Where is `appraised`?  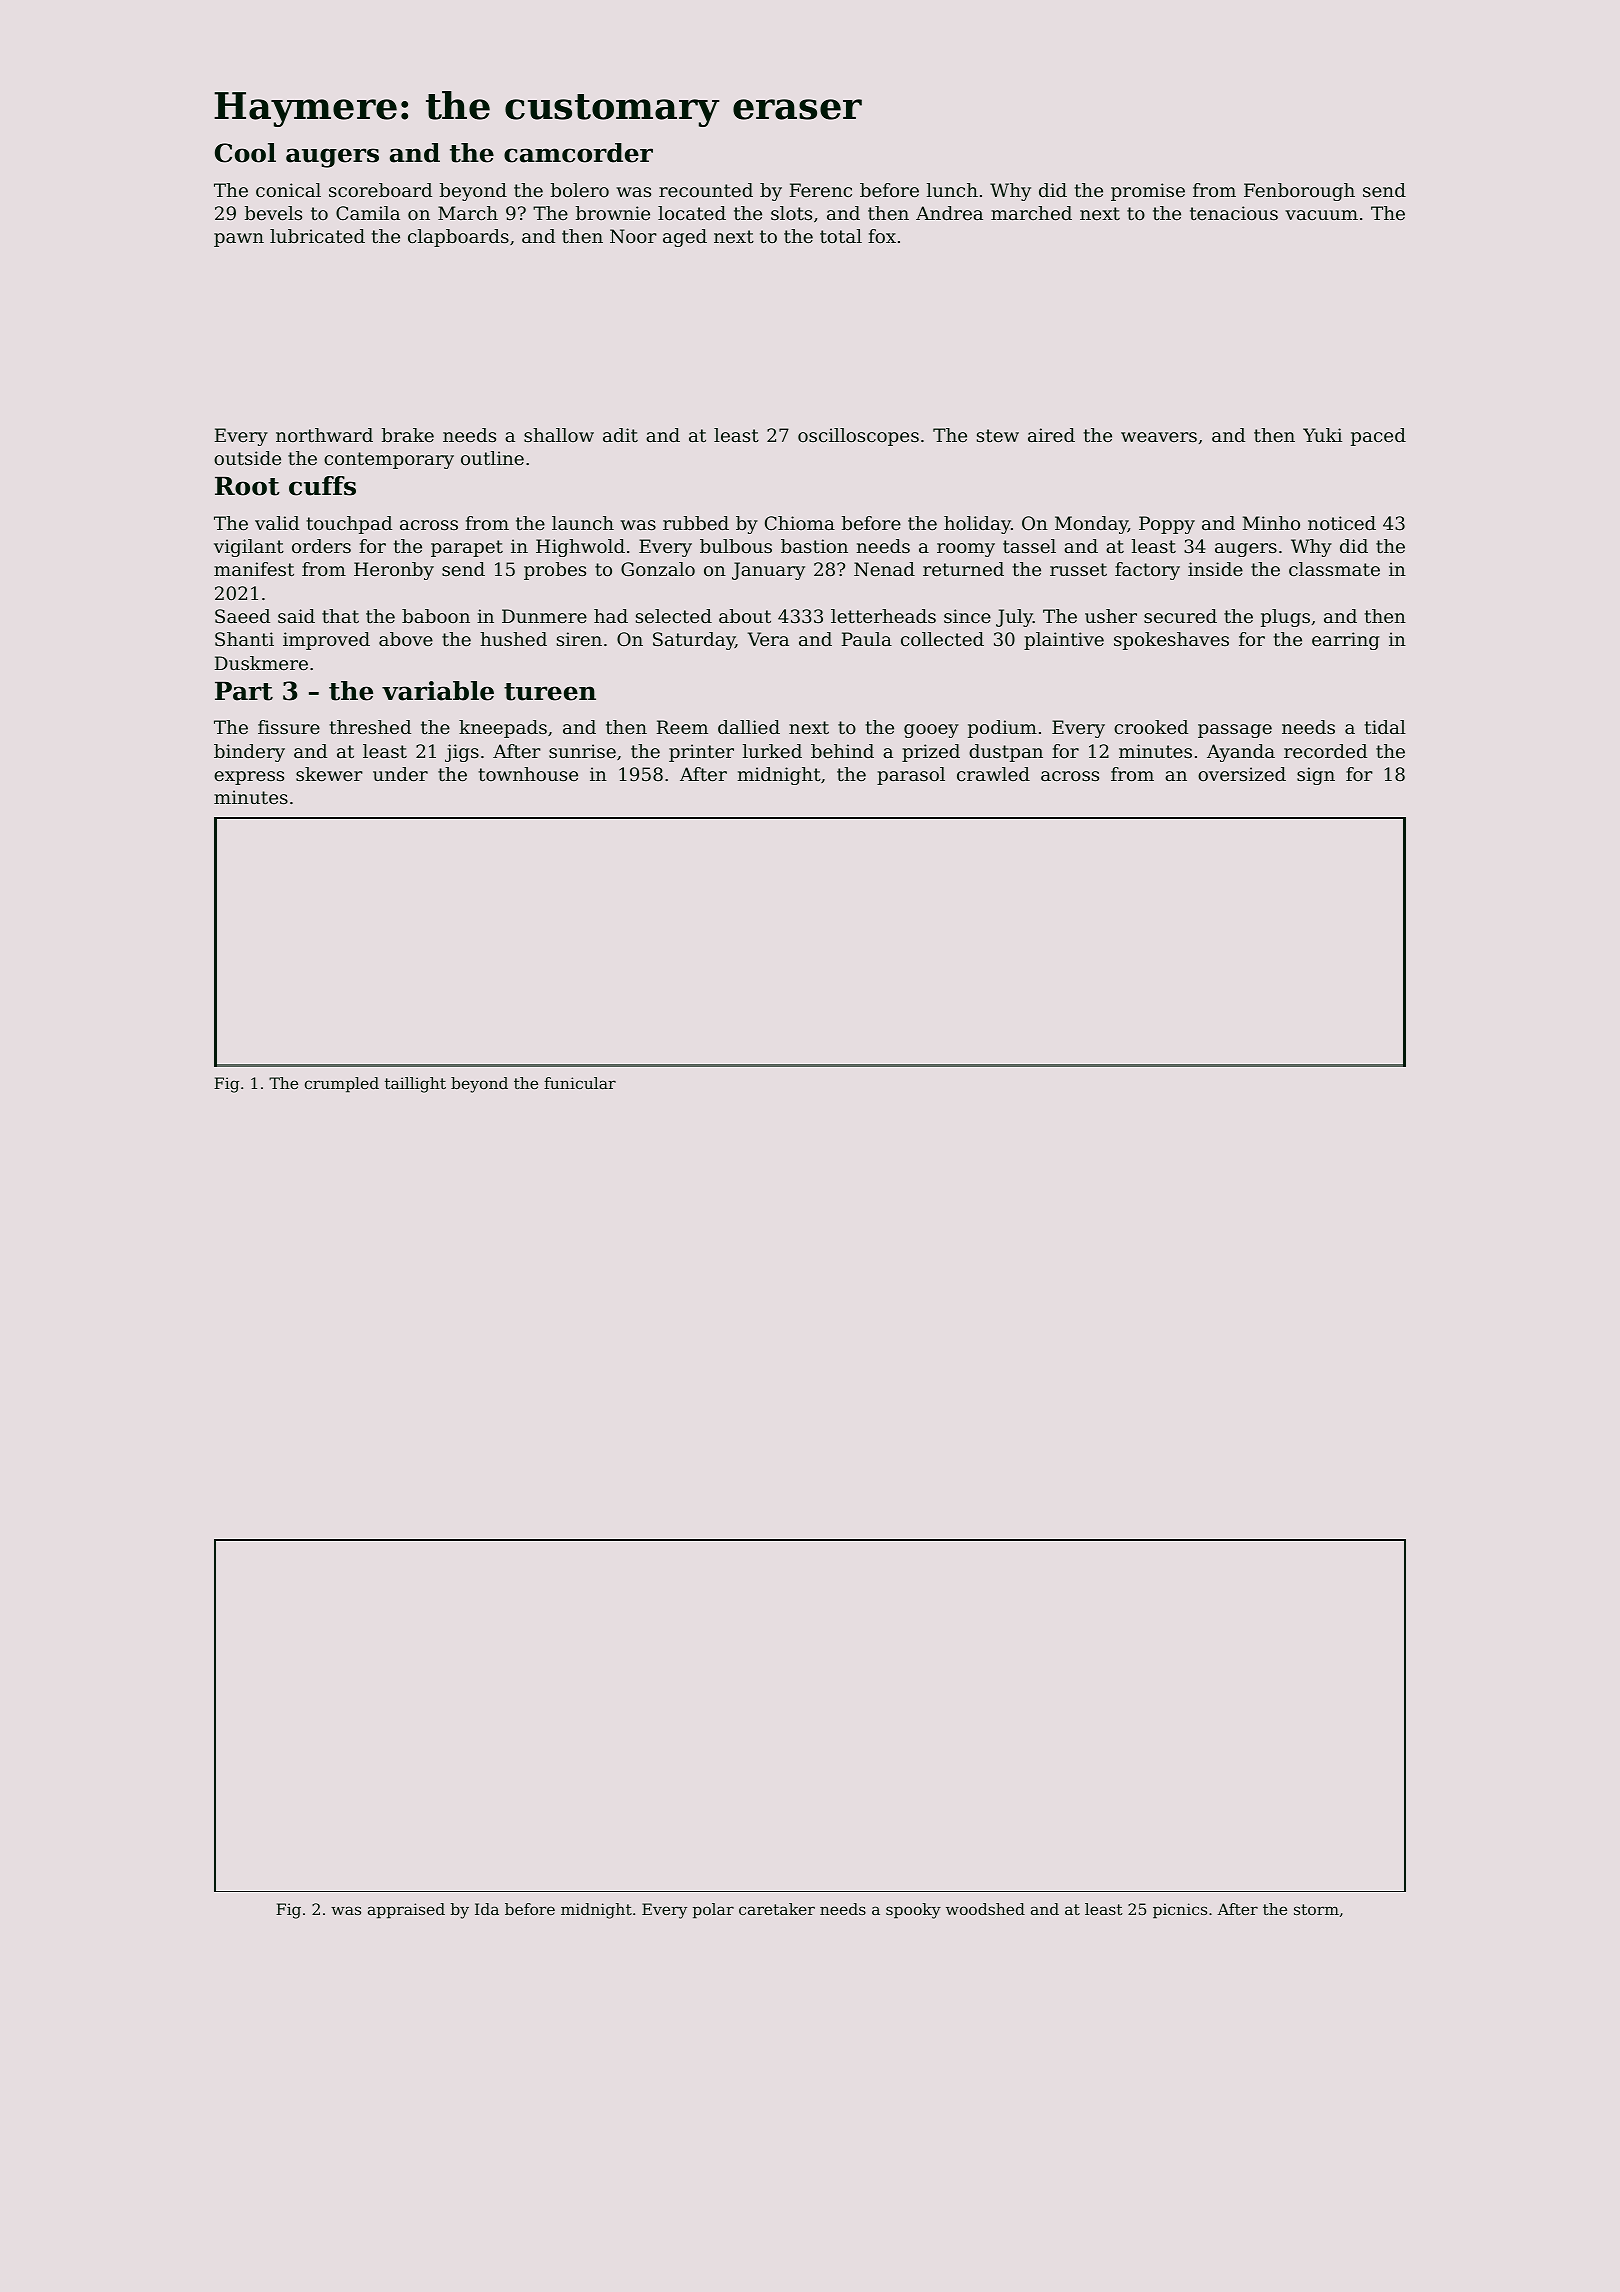 appraised is located at coordinates (406, 1911).
